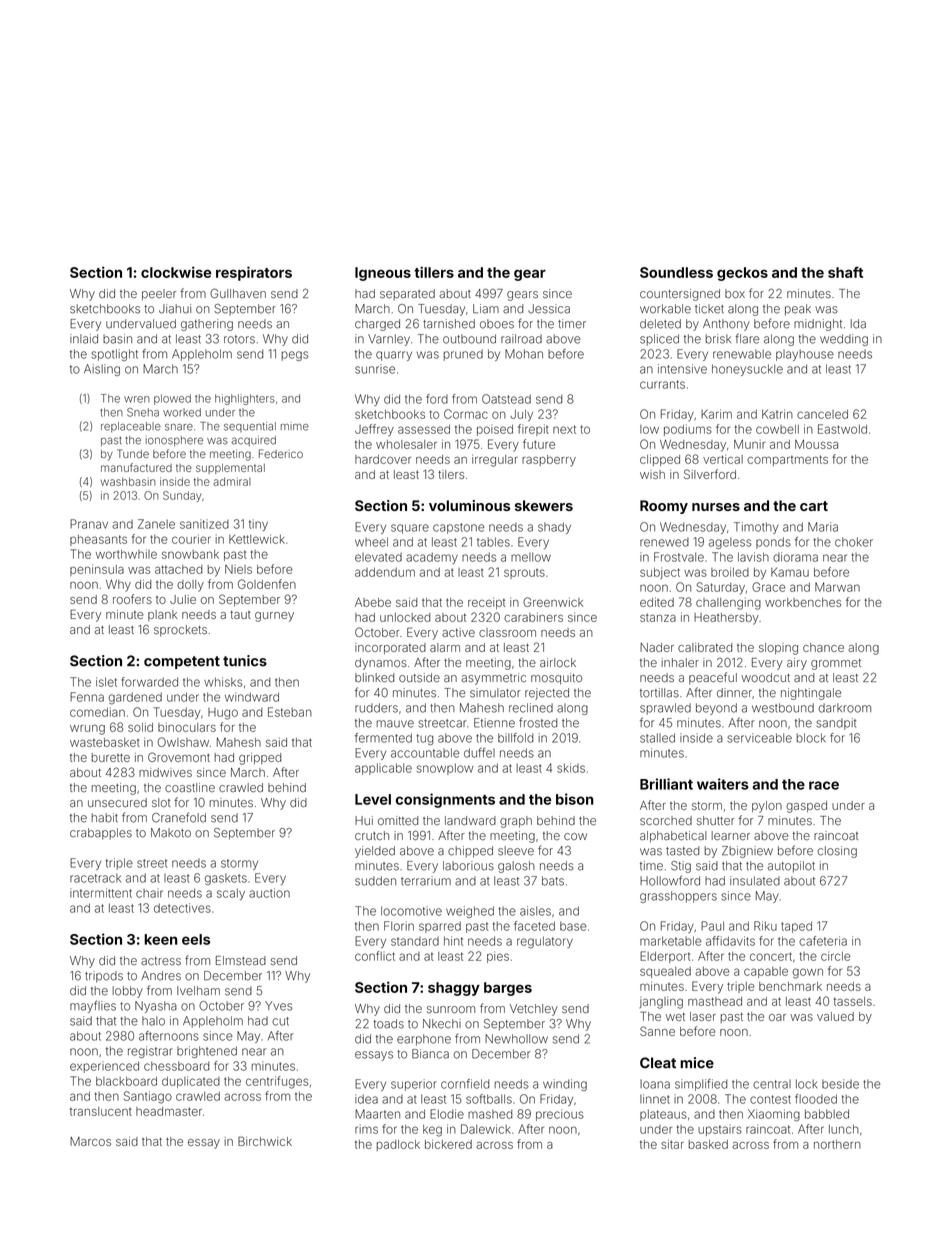  What do you see at coordinates (407, 294) in the page?
I see `separated` at bounding box center [407, 294].
